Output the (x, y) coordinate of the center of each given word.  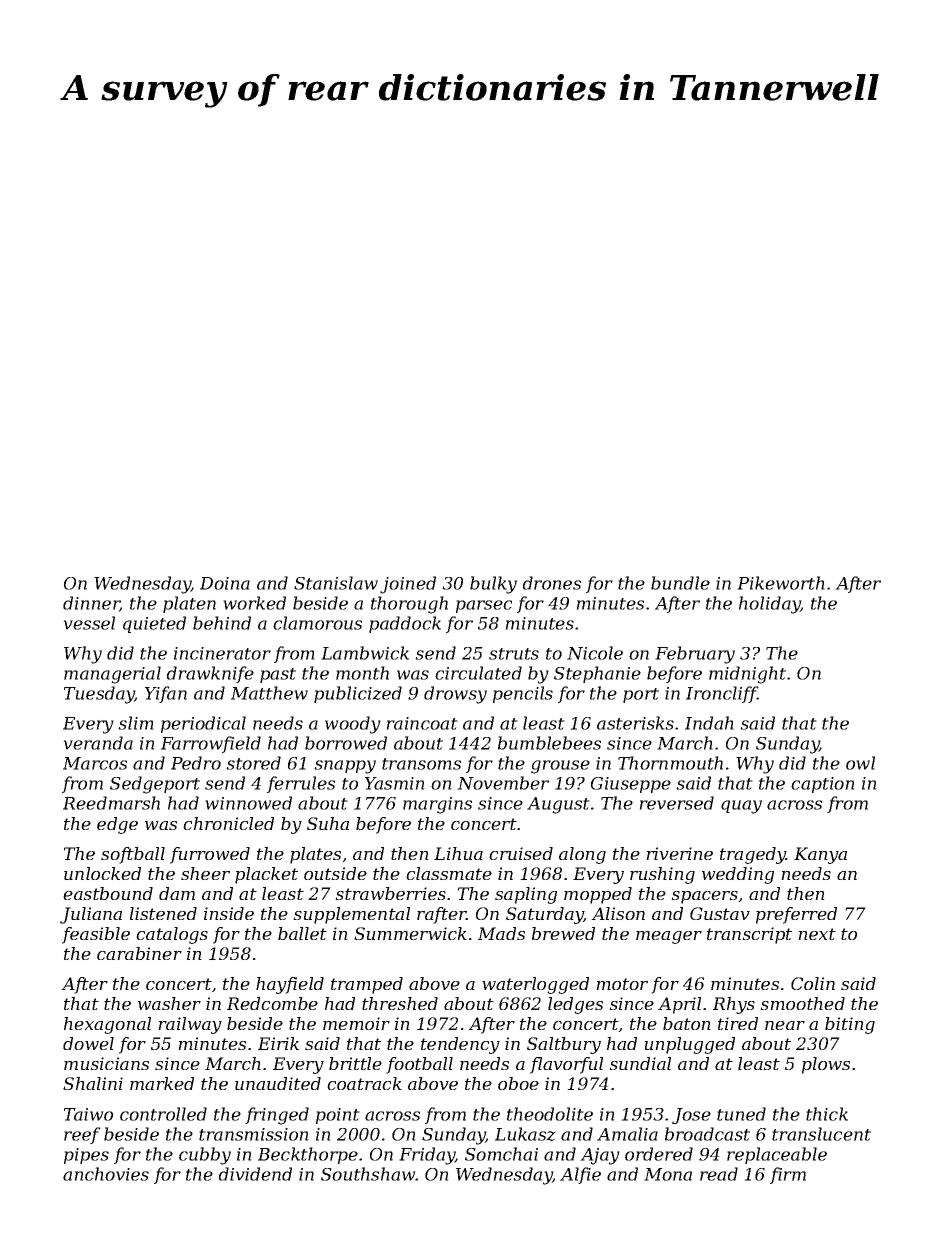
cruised (521, 853)
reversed (676, 803)
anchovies (106, 1174)
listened (163, 913)
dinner (91, 604)
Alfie (580, 1175)
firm (788, 1175)
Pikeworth (781, 583)
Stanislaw (336, 583)
